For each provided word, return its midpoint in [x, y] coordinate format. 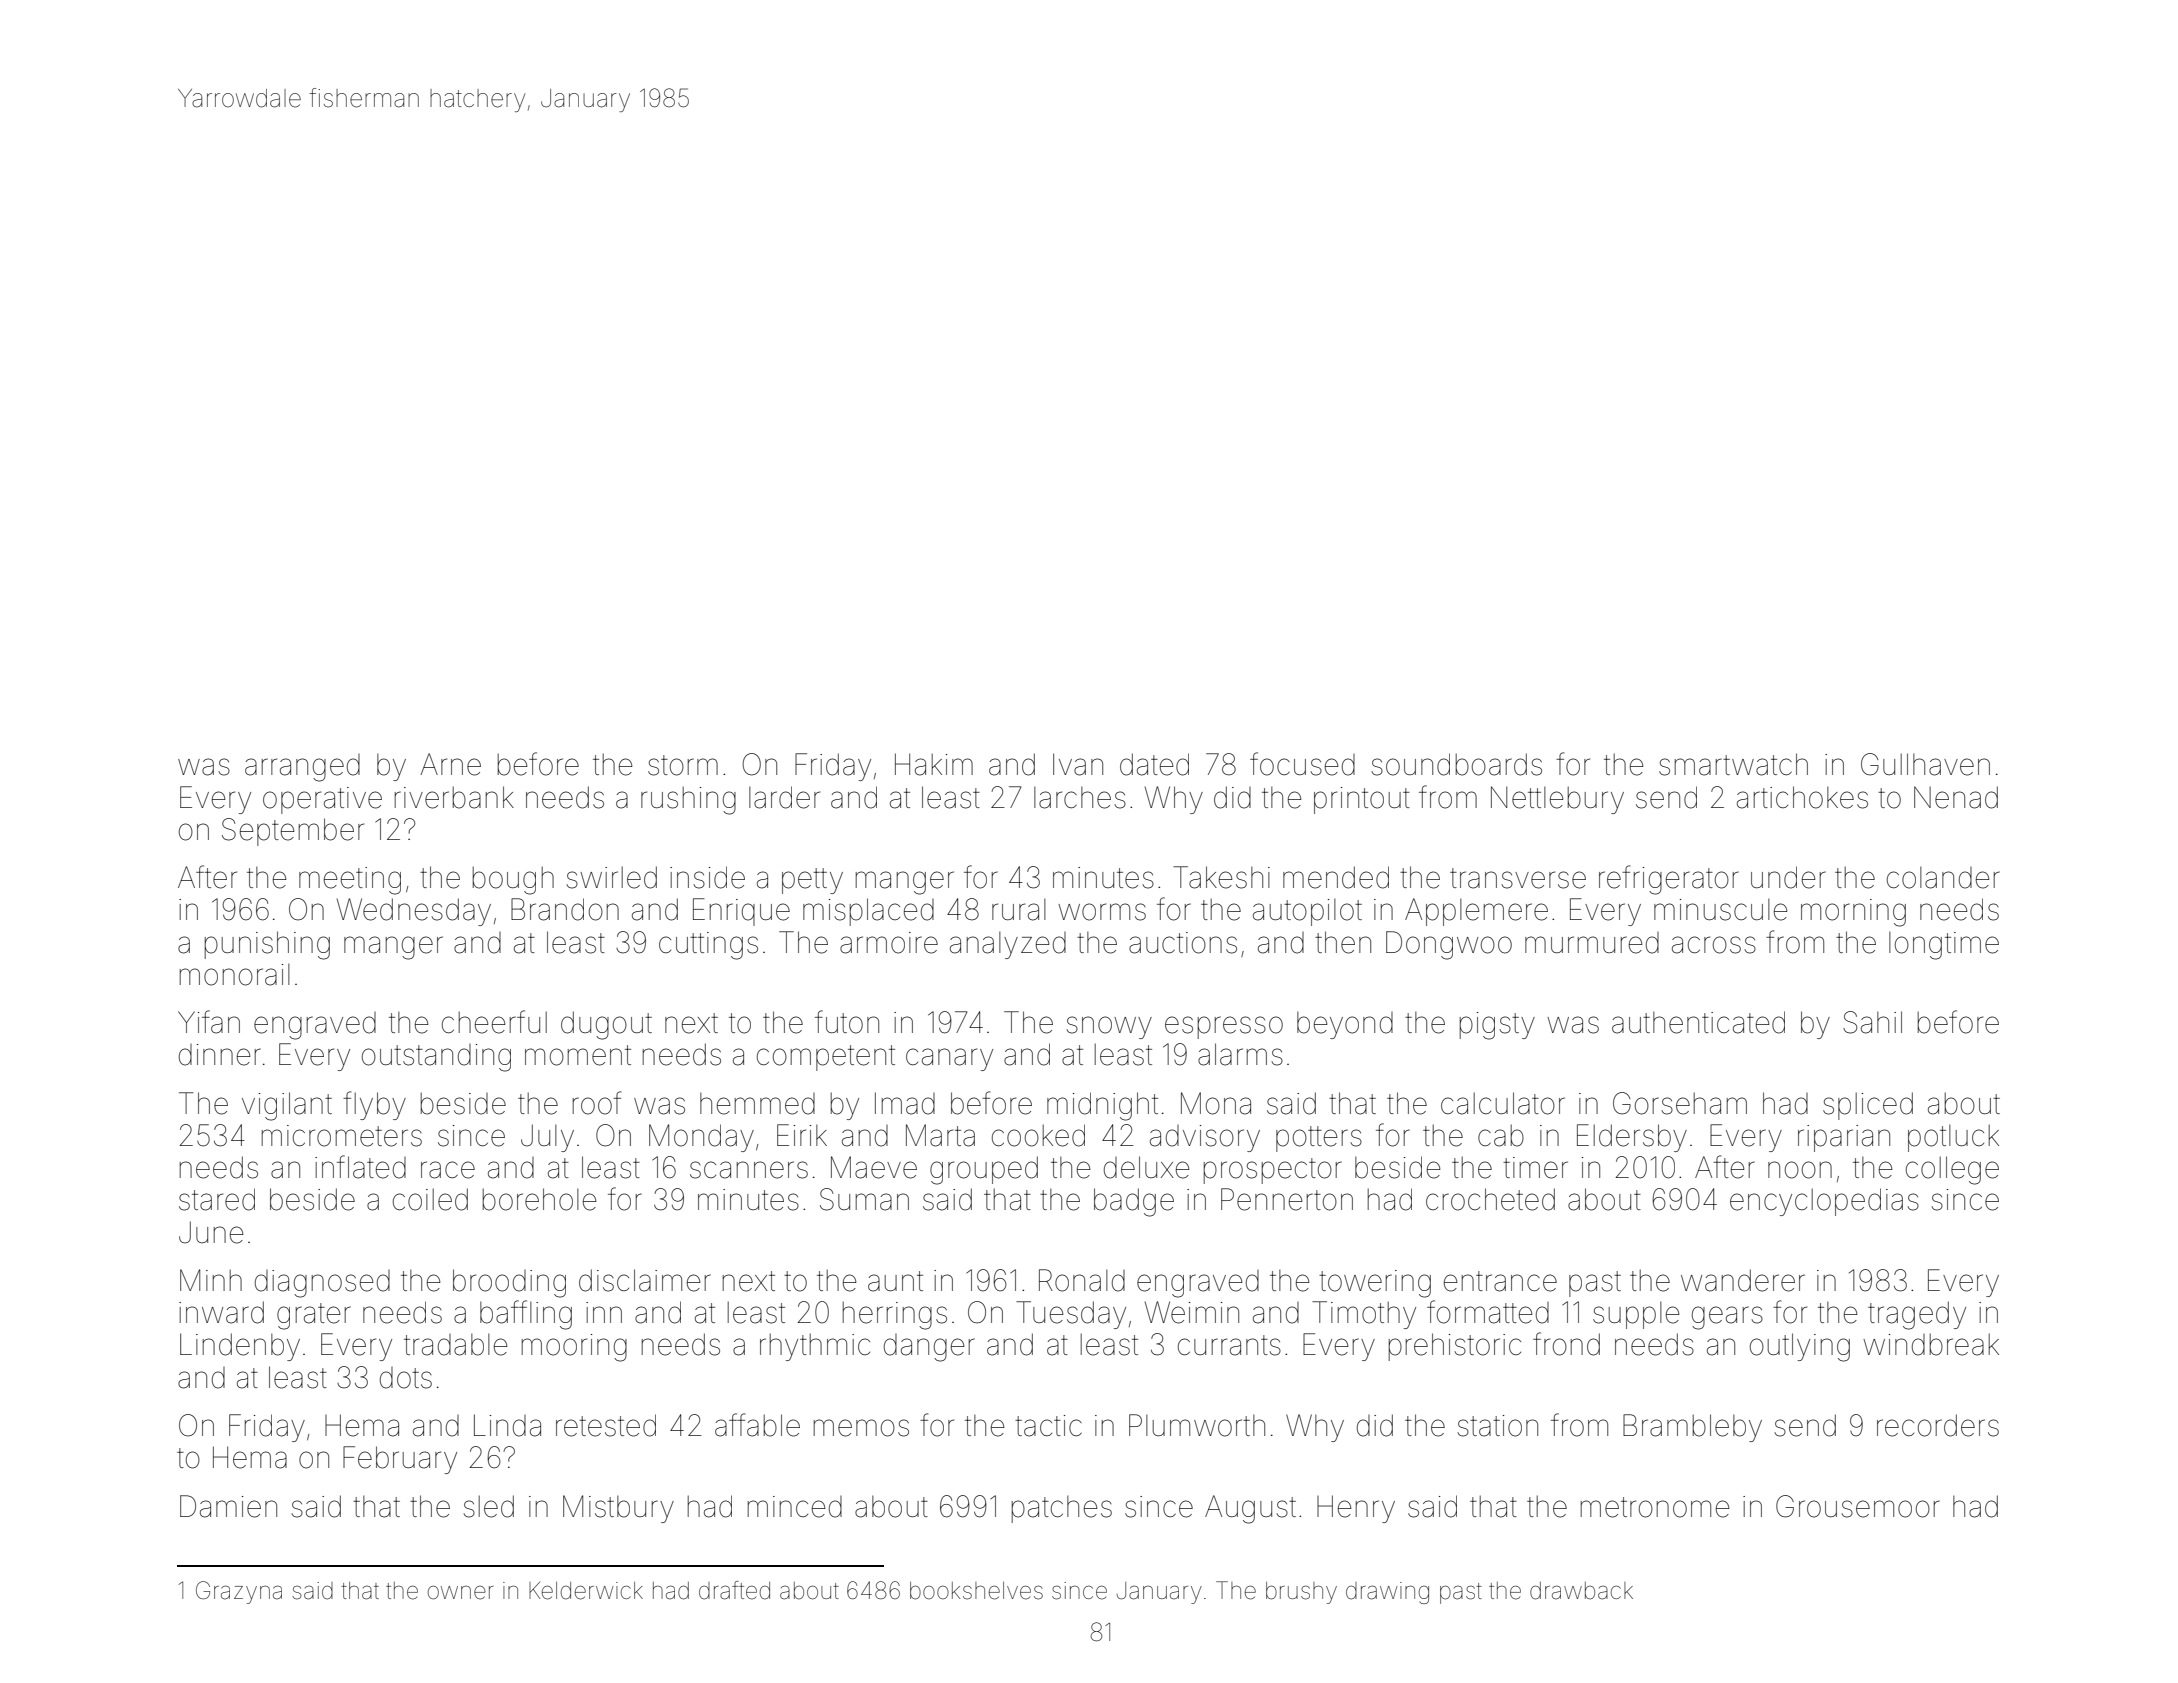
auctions [1183, 943]
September [293, 832]
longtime [1944, 946]
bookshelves [976, 1591]
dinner [220, 1055]
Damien [228, 1506]
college [1952, 1170]
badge [1134, 1202]
